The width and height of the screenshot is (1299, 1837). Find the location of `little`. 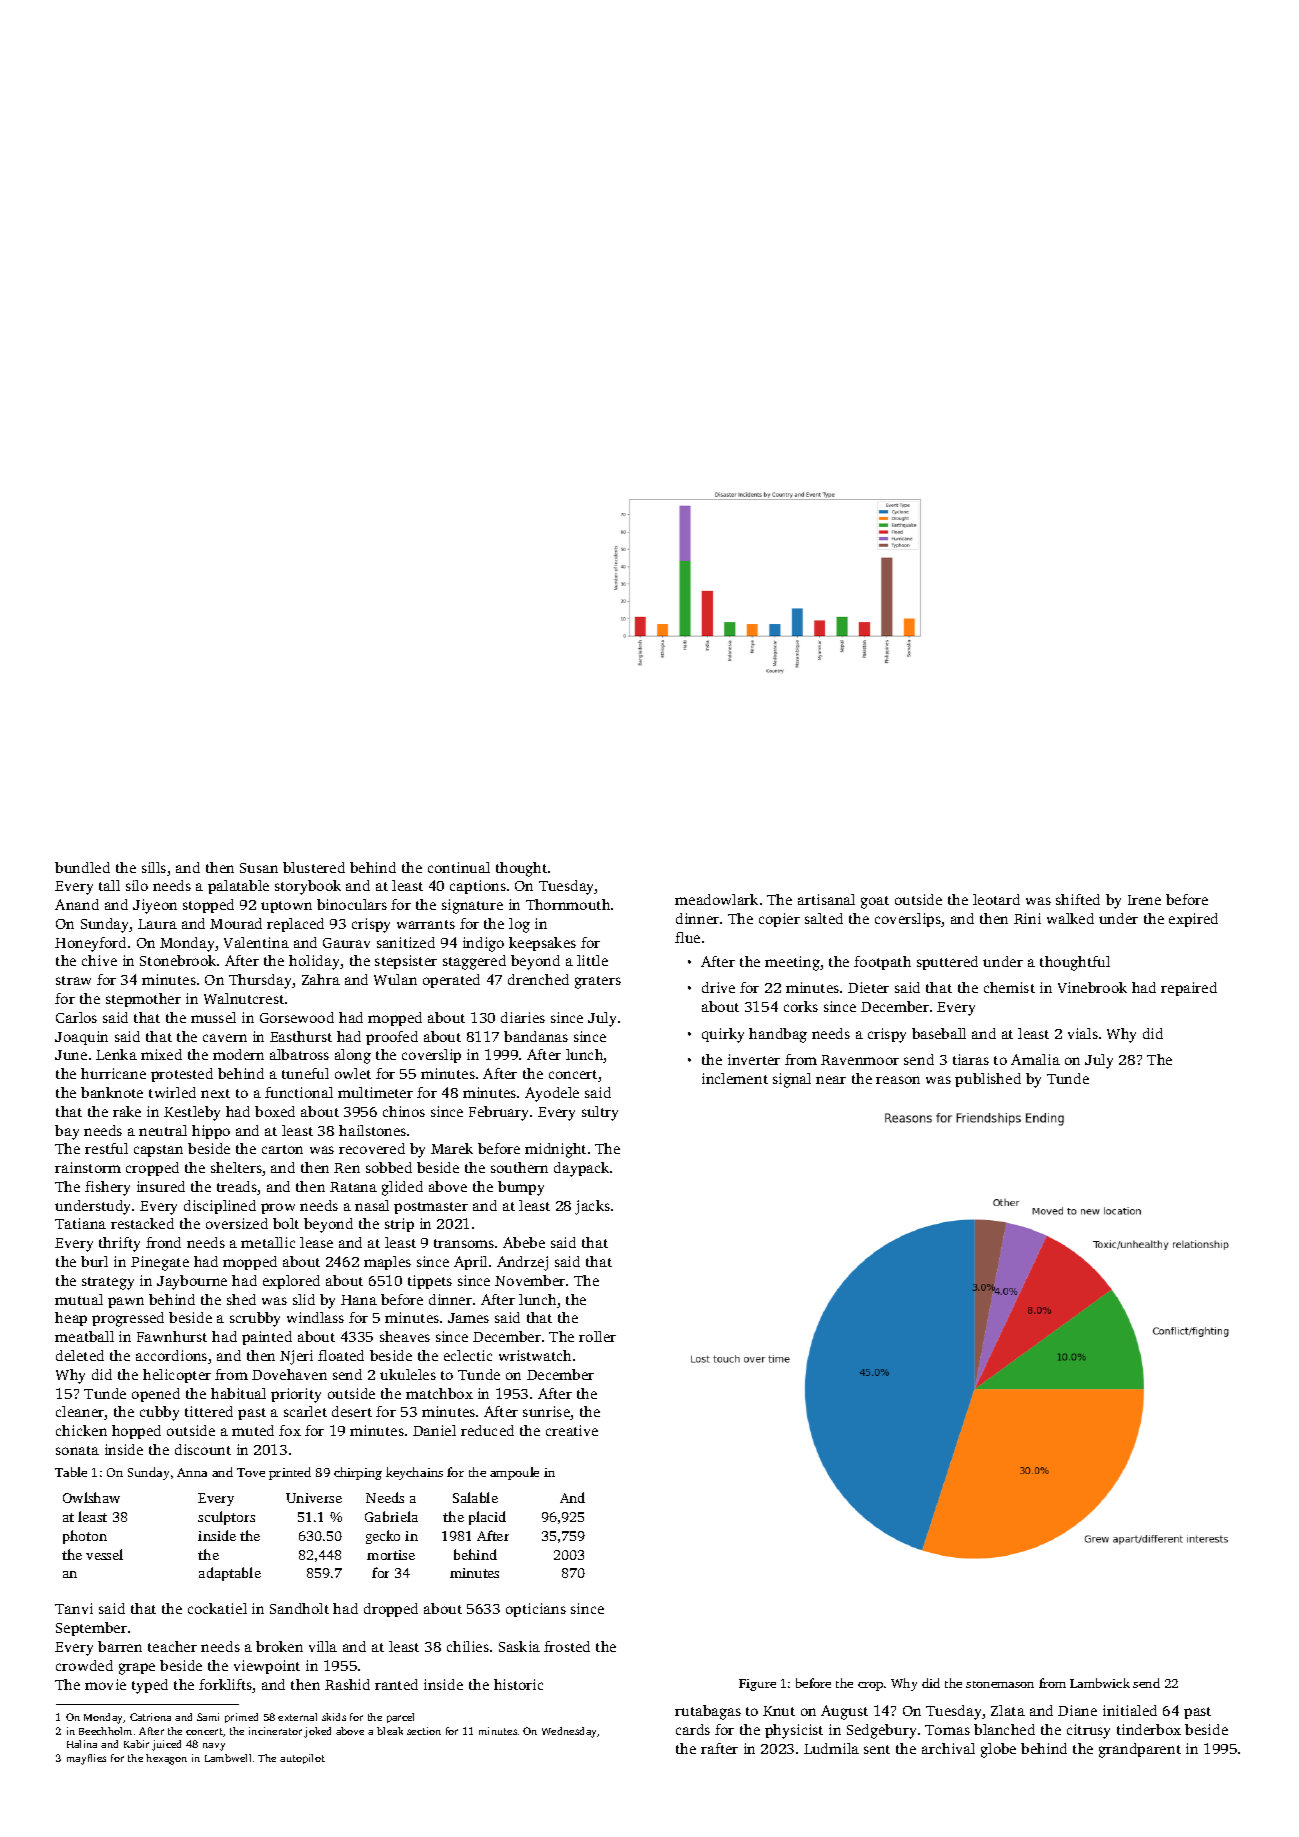

little is located at coordinates (592, 960).
